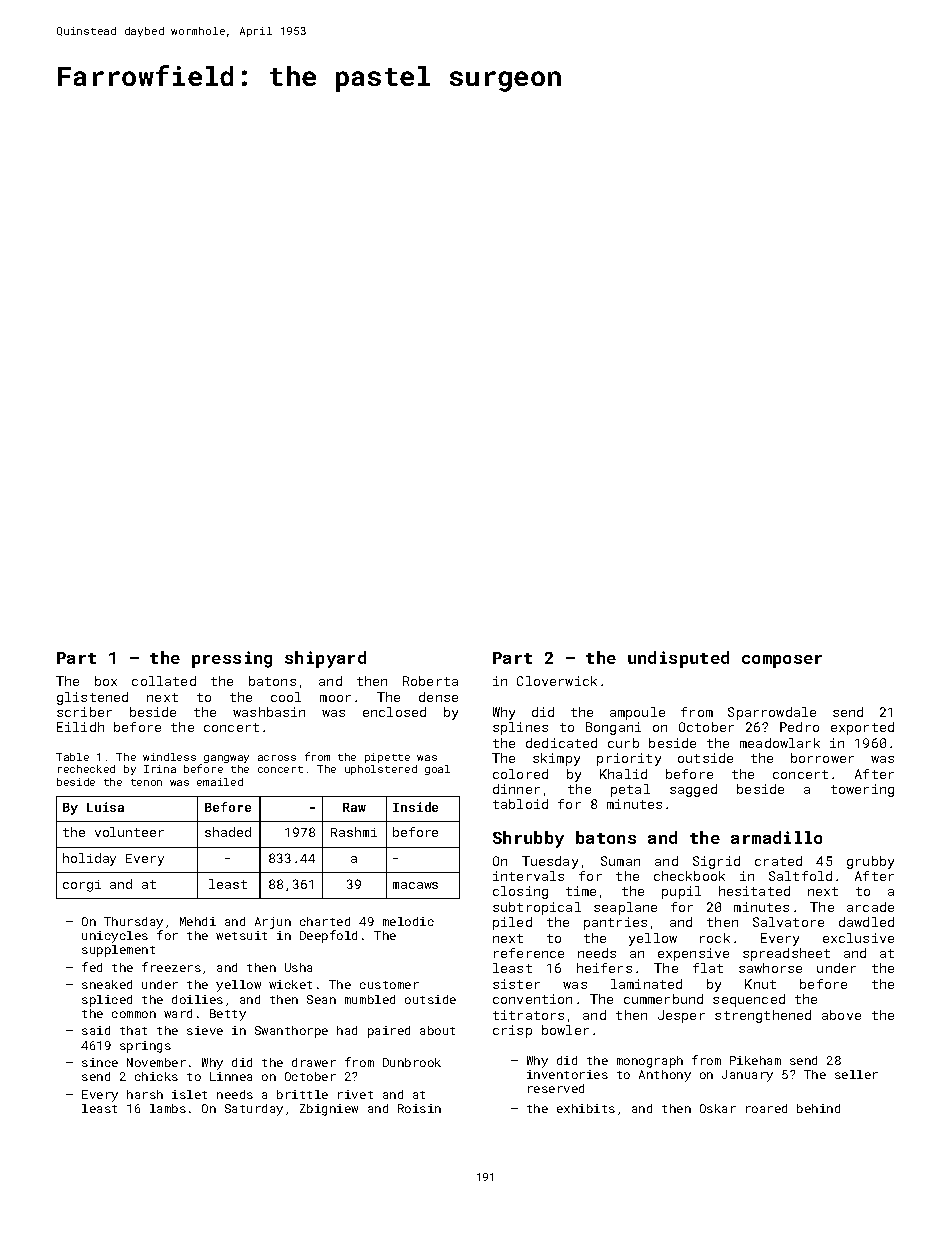 This image has width=952, height=1233. What do you see at coordinates (156, 1076) in the image?
I see `chicks` at bounding box center [156, 1076].
